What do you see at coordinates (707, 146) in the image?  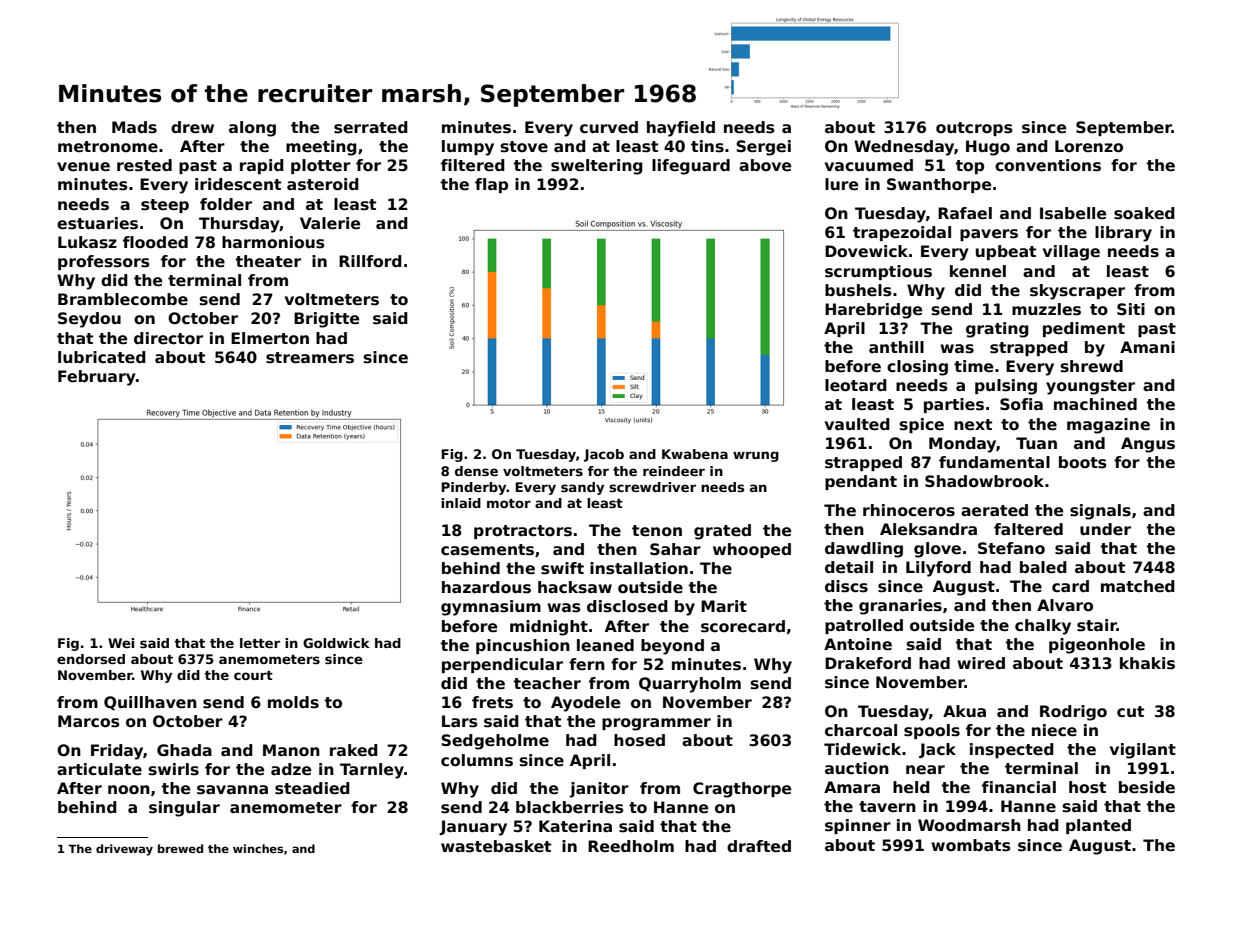 I see `tins` at bounding box center [707, 146].
